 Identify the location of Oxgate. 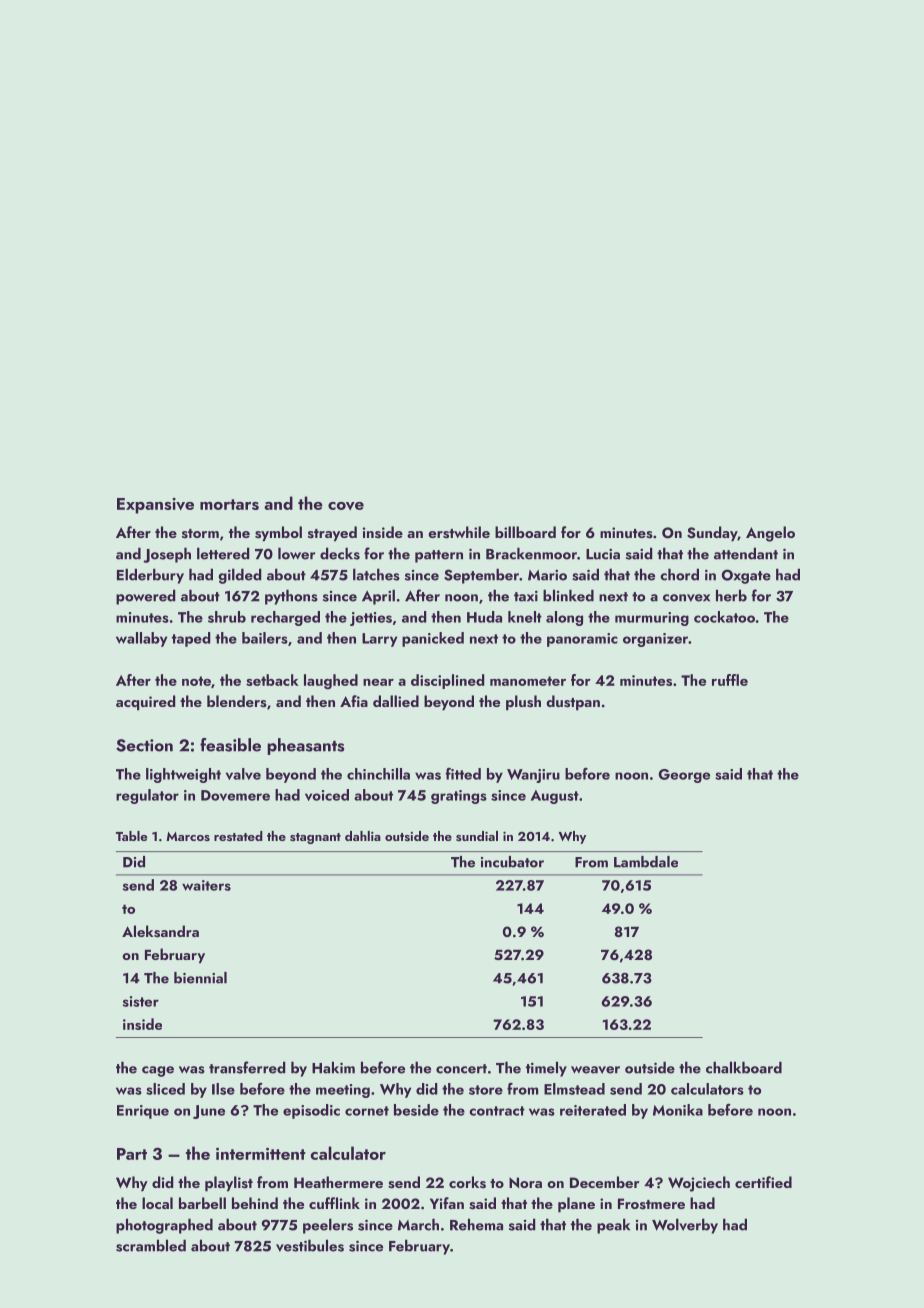
(746, 576).
